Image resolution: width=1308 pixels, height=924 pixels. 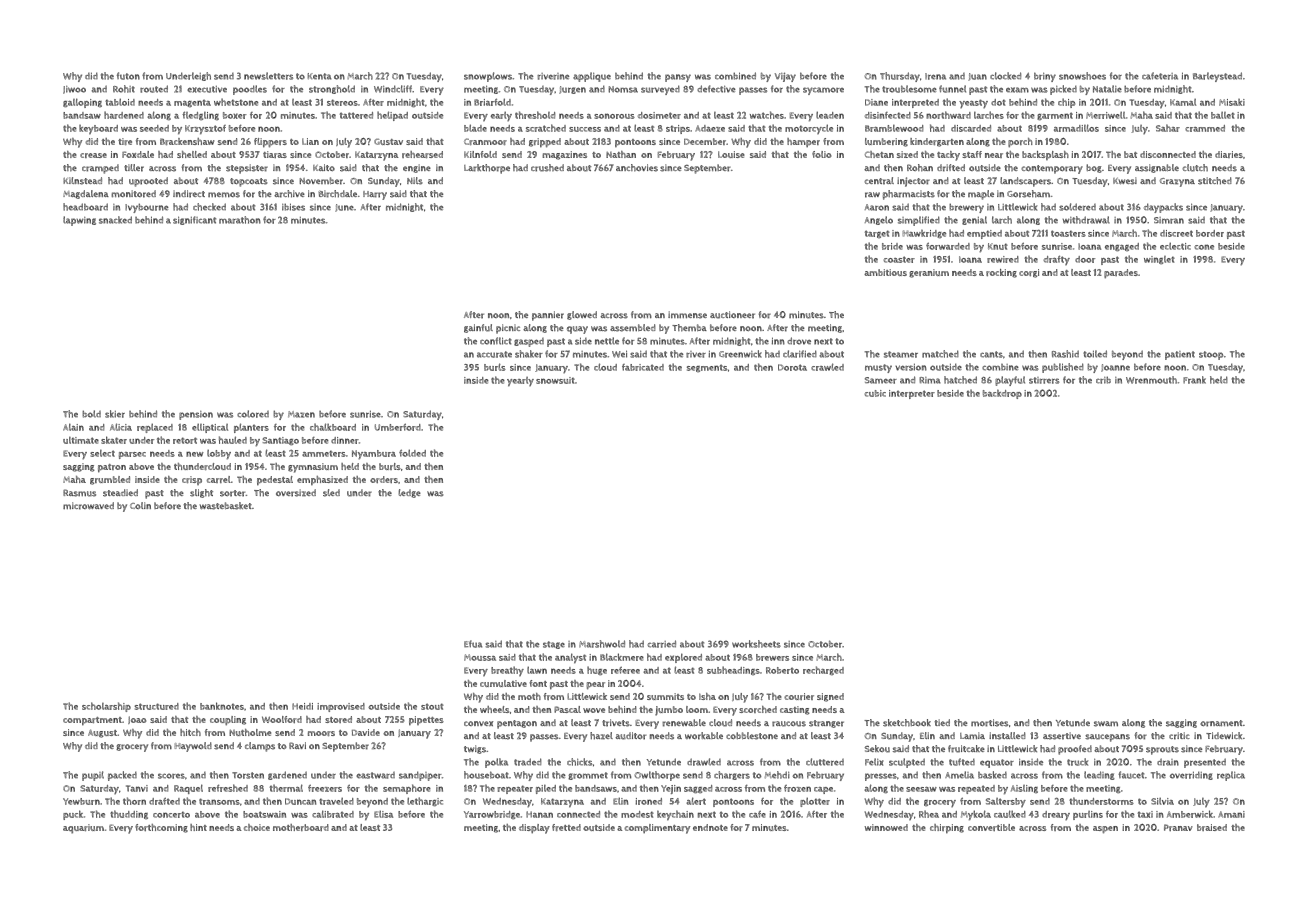 I want to click on executive, so click(x=207, y=89).
